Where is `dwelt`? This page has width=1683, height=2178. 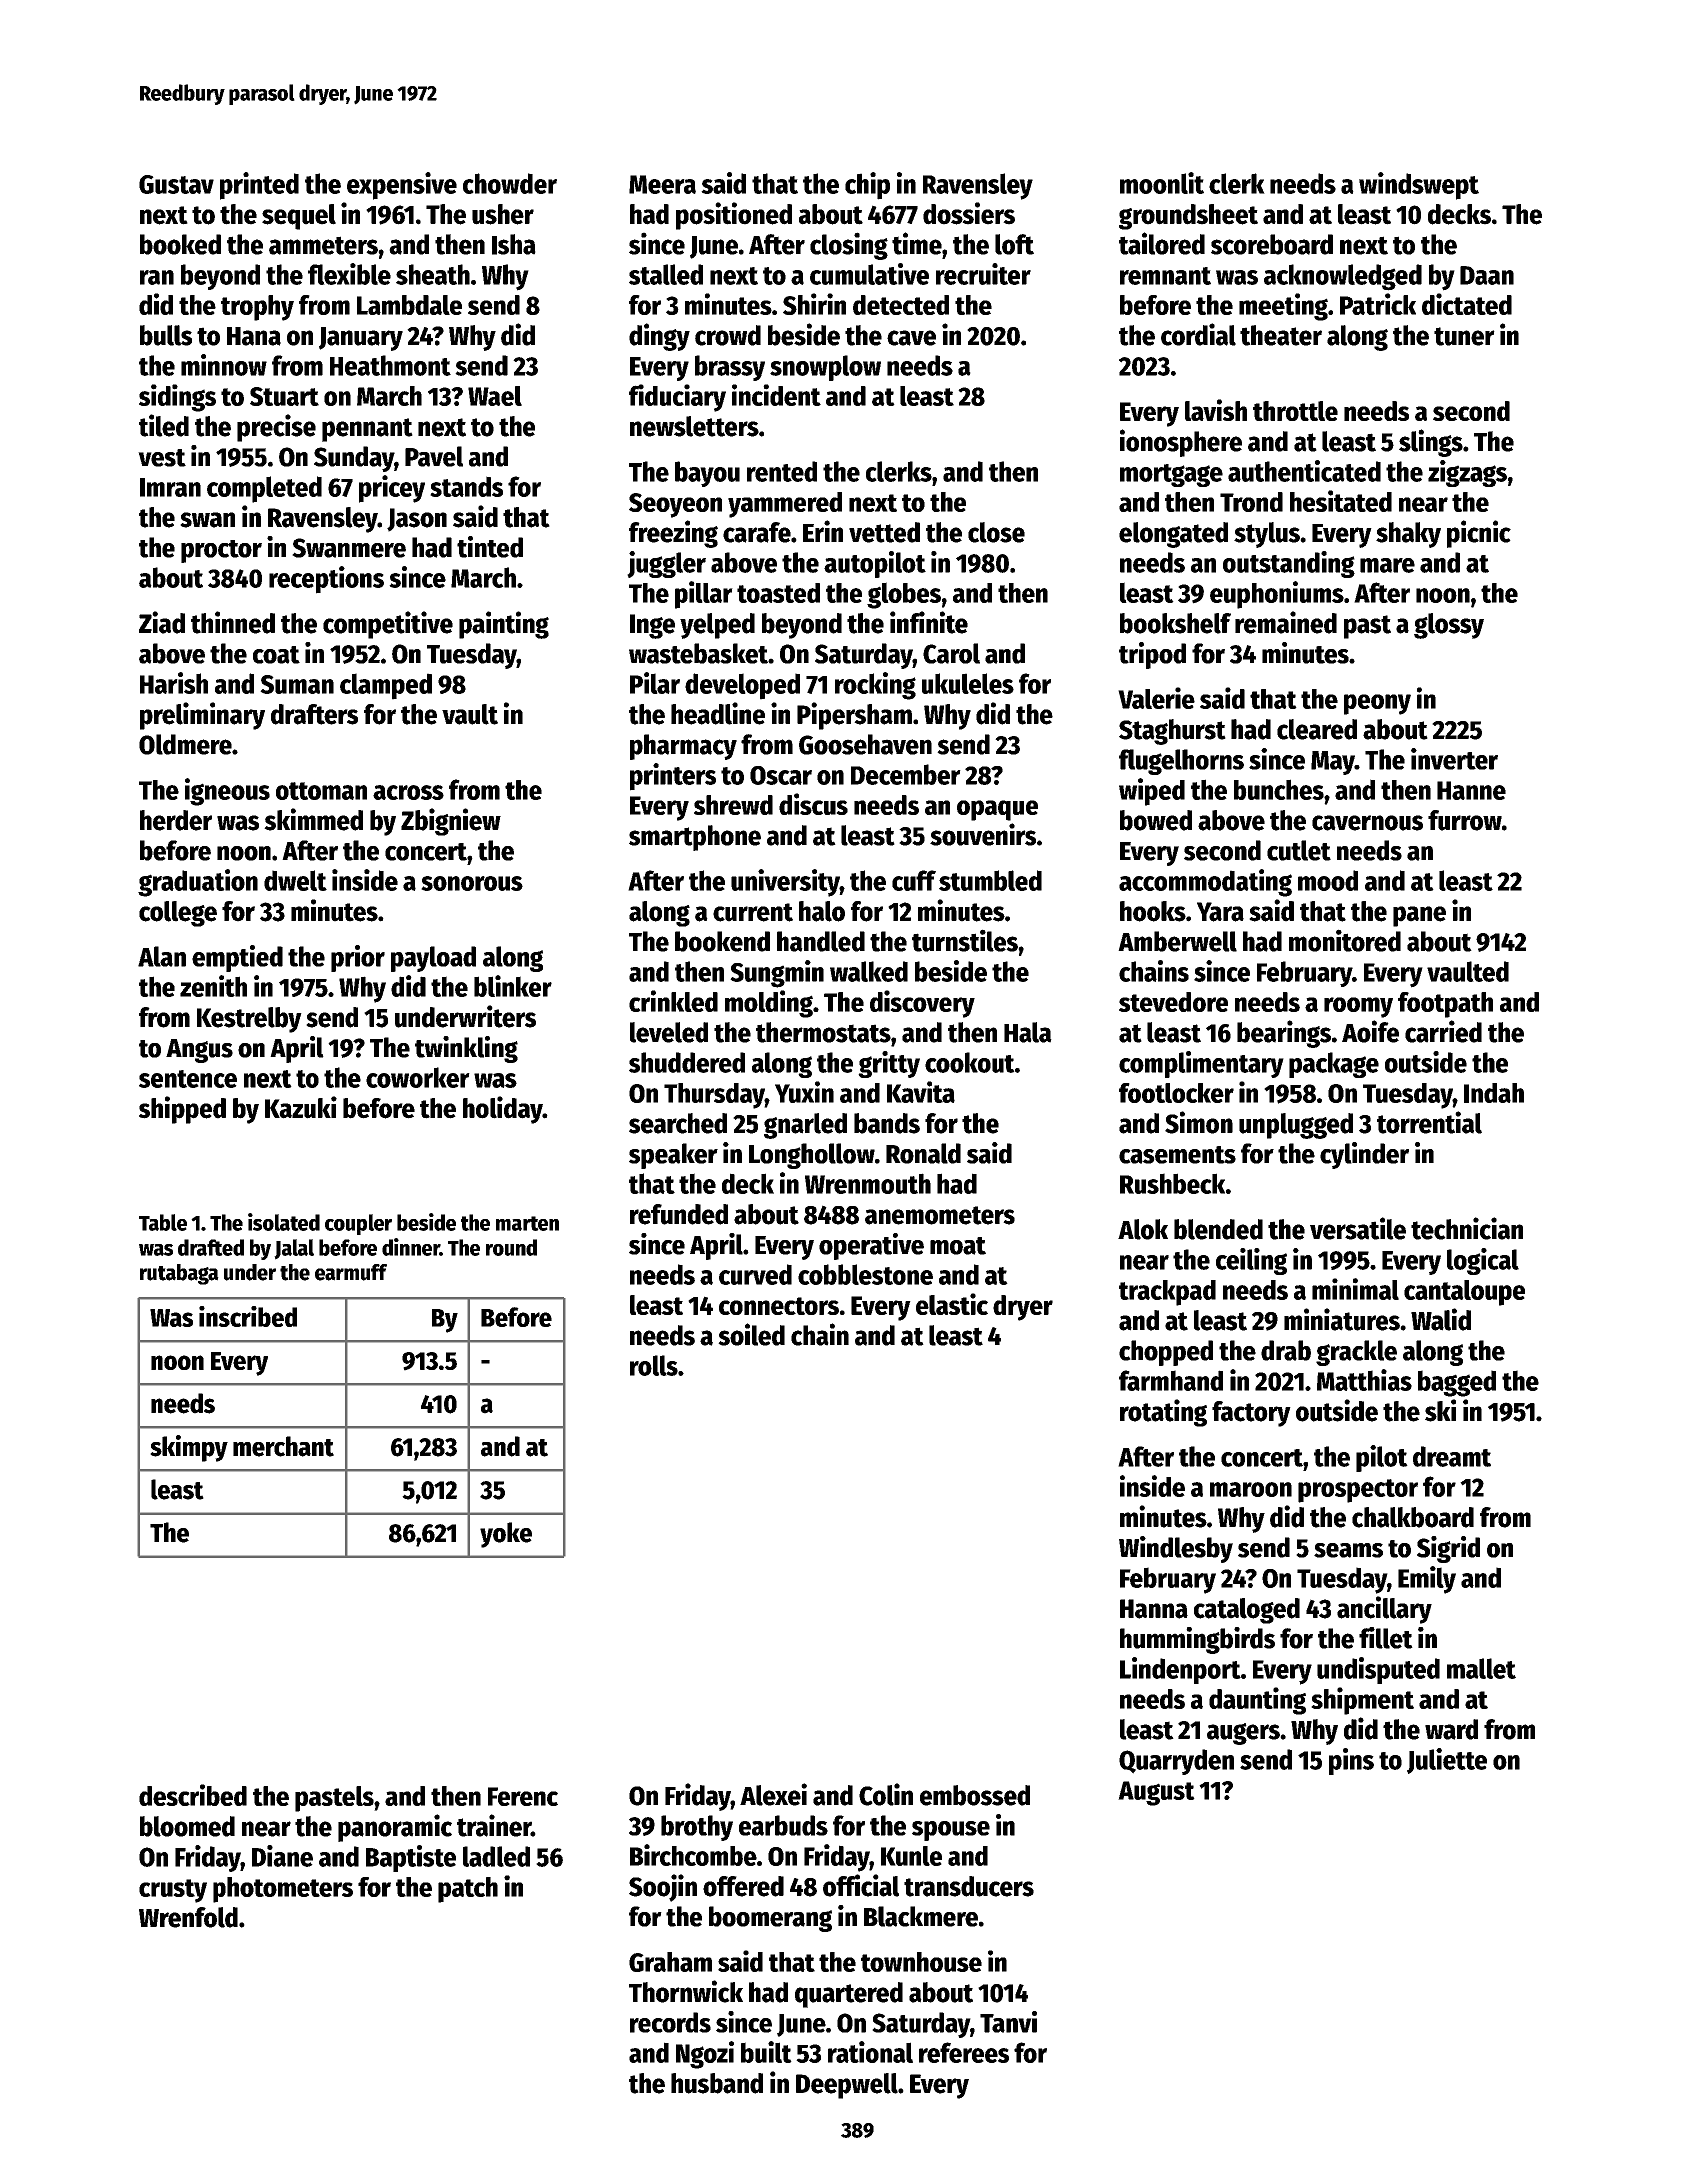 dwelt is located at coordinates (295, 880).
